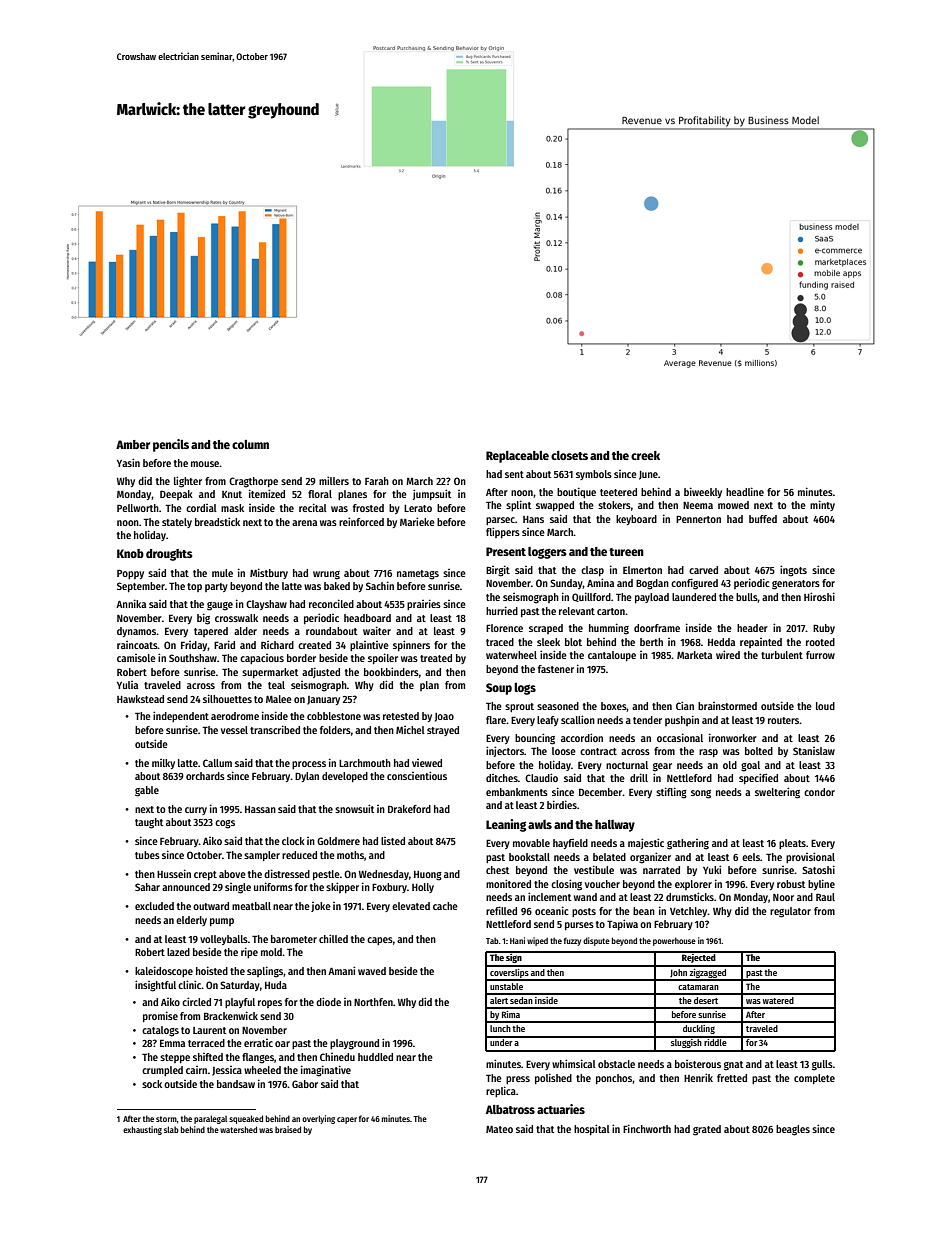 The height and width of the screenshot is (1233, 952). Describe the element at coordinates (810, 857) in the screenshot. I see `provisional` at that location.
